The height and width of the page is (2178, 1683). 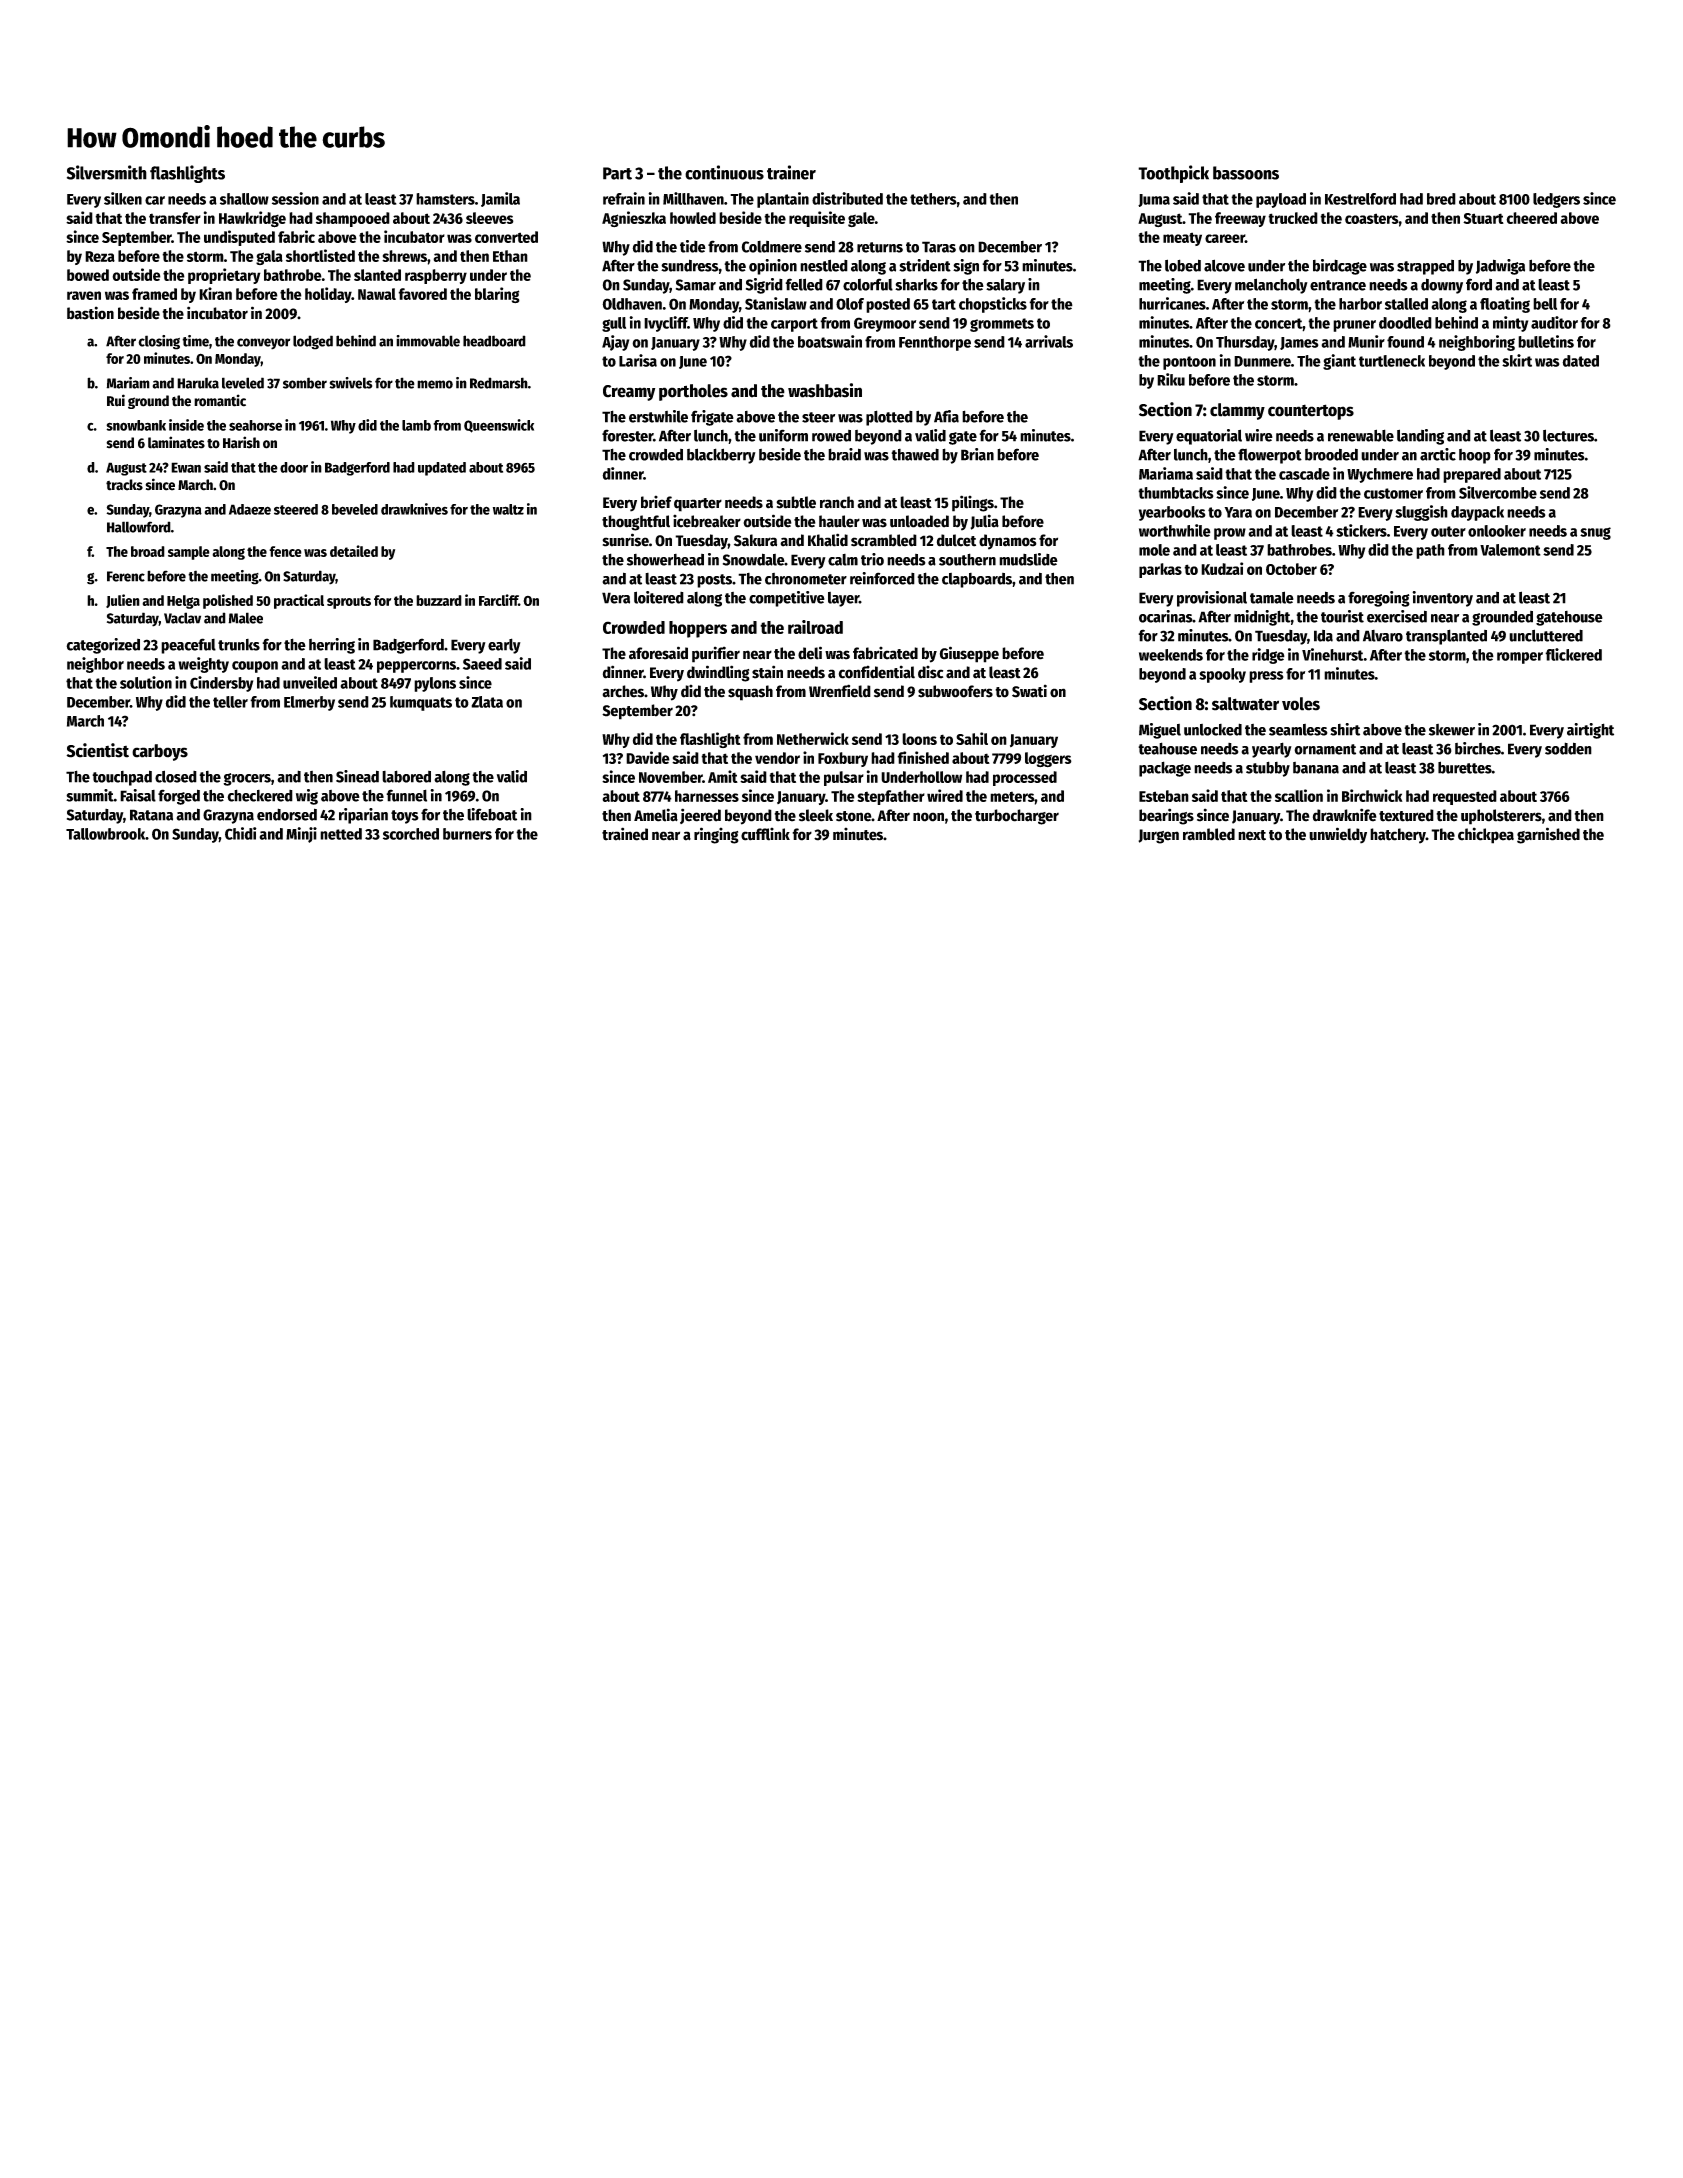 I want to click on transfer, so click(x=175, y=218).
